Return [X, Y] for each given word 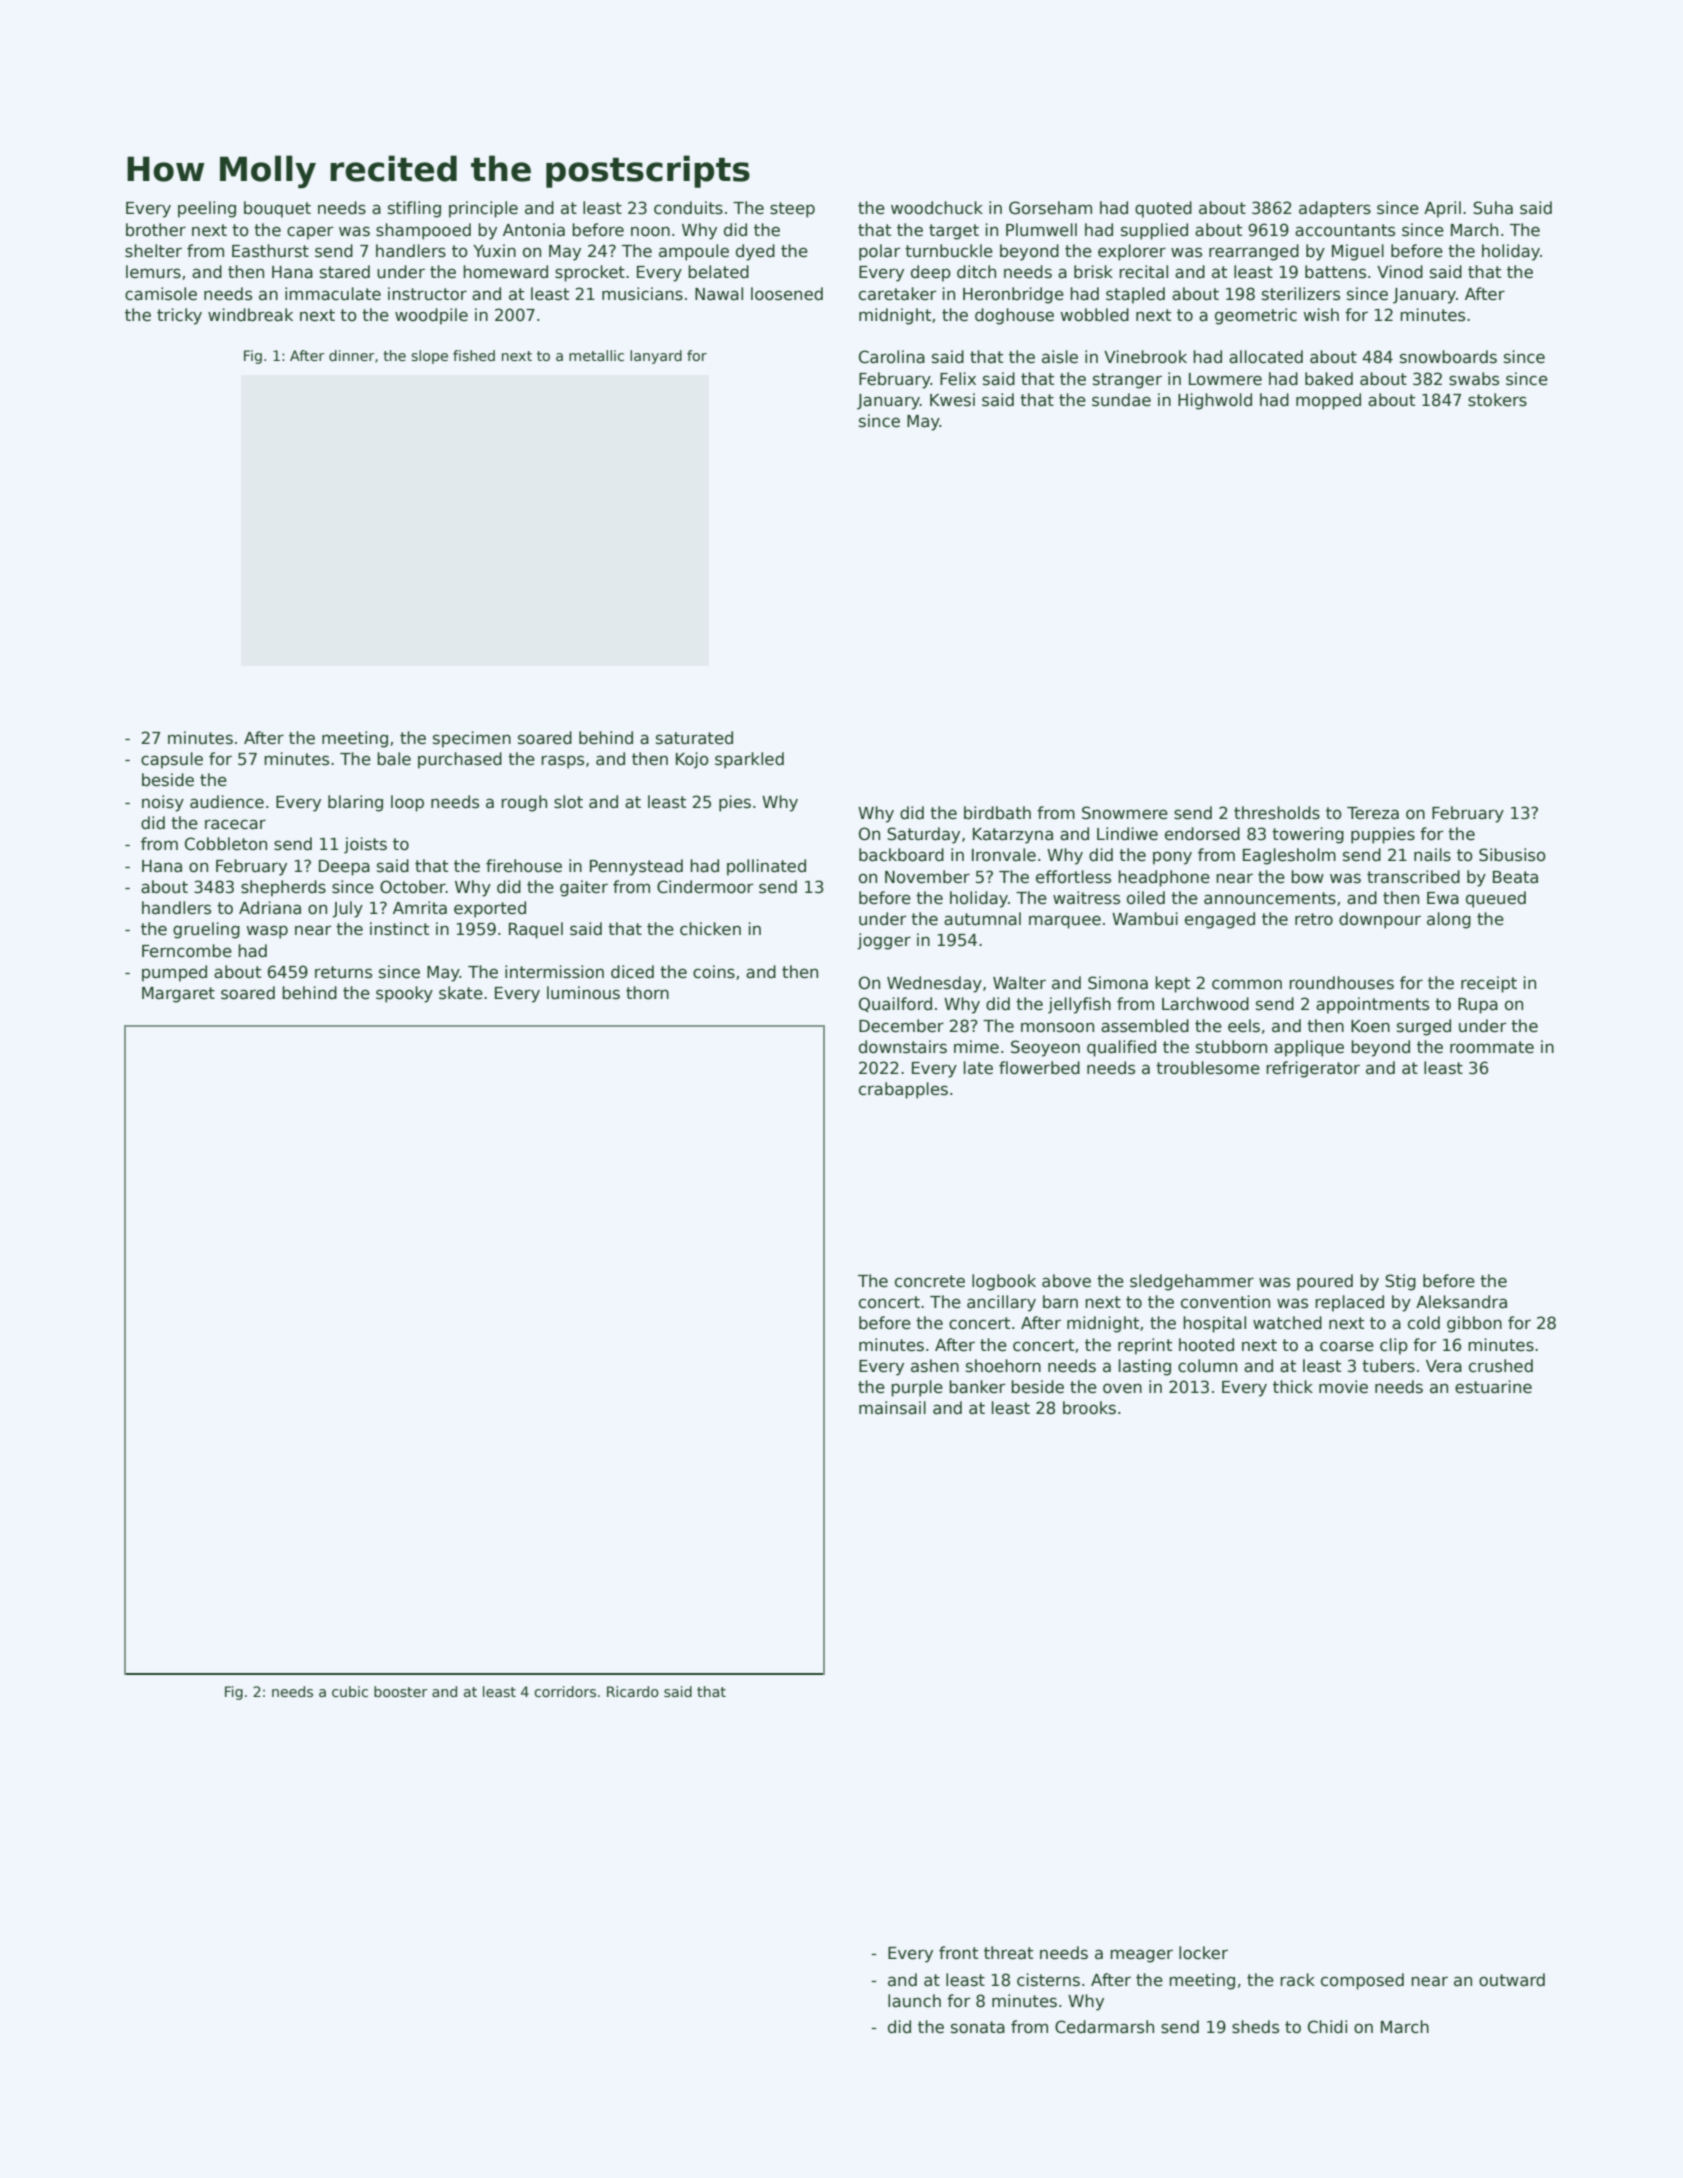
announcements [1270, 898]
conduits [688, 208]
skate [461, 993]
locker [1203, 1953]
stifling [414, 209]
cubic [350, 1691]
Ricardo [633, 1691]
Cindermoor [705, 887]
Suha [1493, 208]
